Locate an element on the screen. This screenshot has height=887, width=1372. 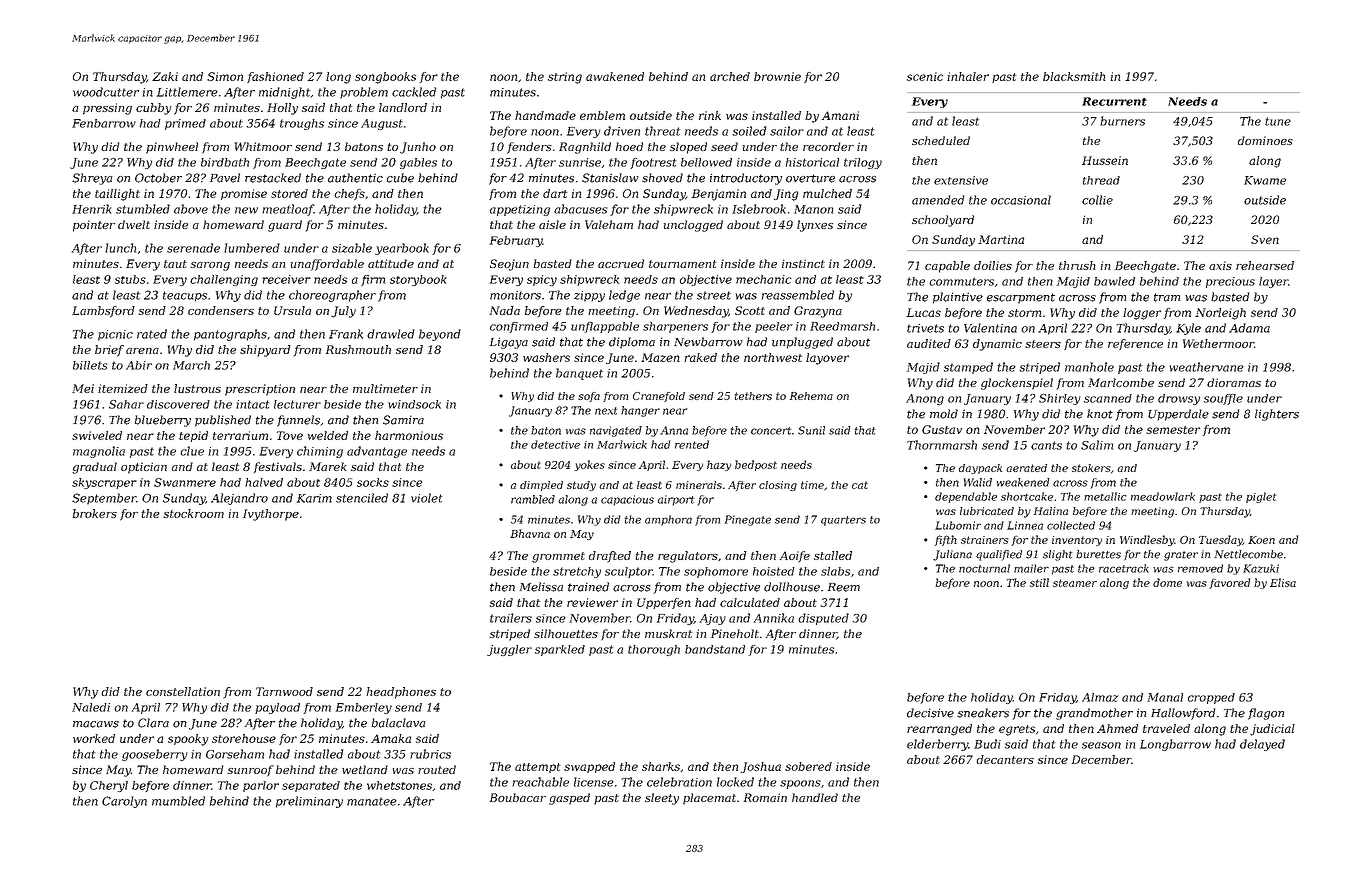
ledge is located at coordinates (624, 296).
